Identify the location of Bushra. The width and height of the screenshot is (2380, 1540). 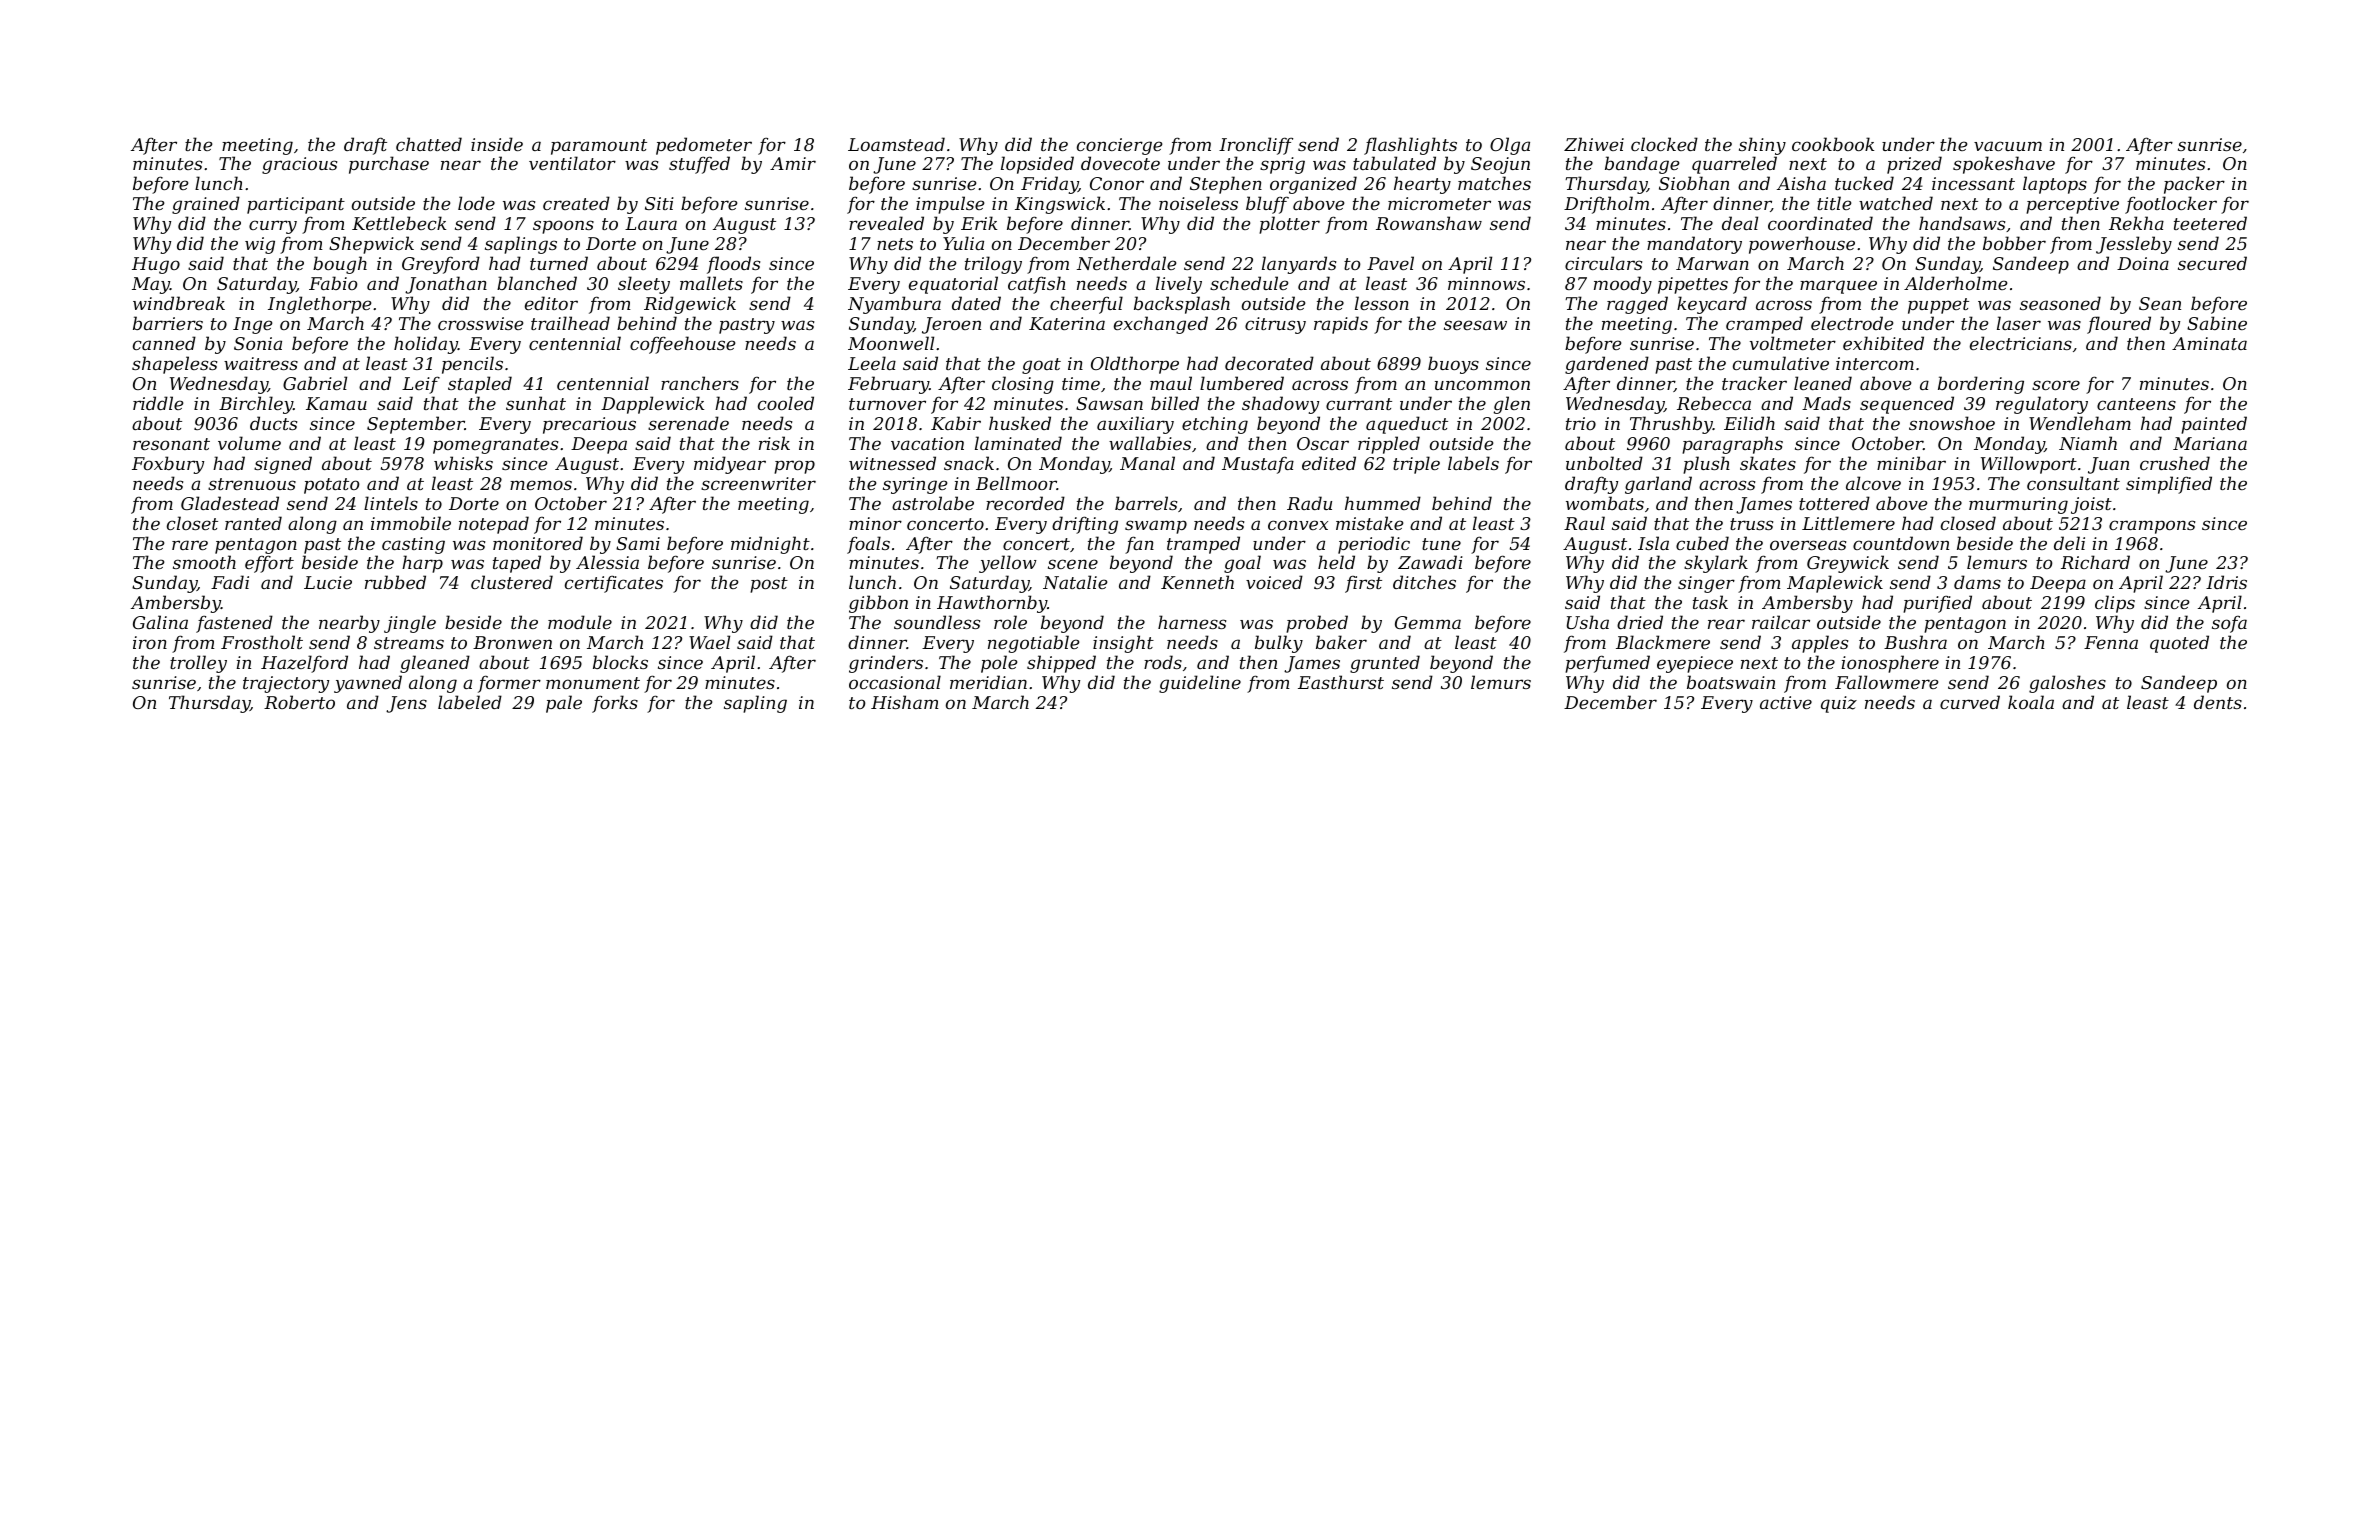
(1915, 642).
